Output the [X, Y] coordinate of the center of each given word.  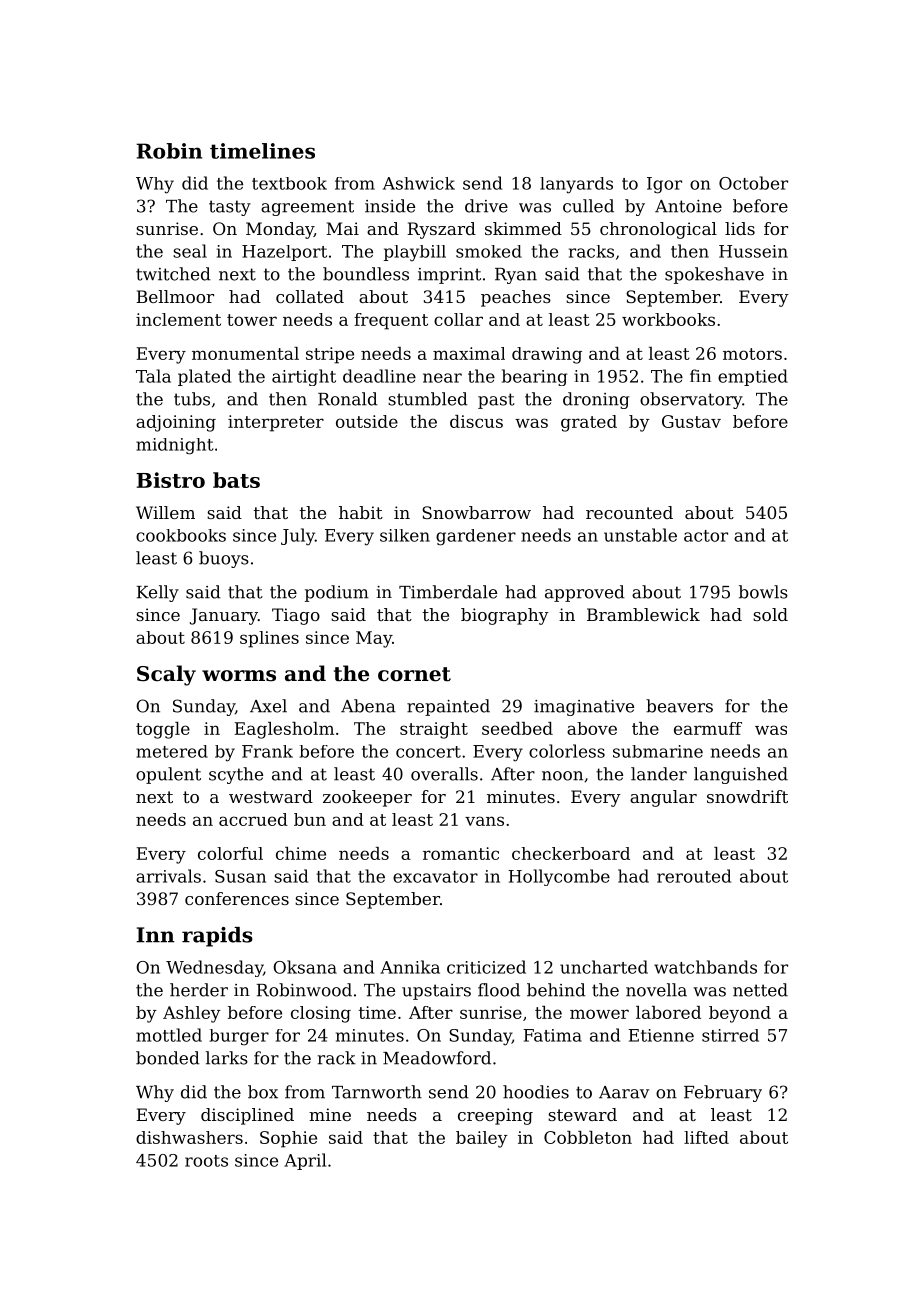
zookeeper [367, 798]
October [753, 183]
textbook [289, 183]
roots [206, 1161]
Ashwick [419, 183]
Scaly [166, 675]
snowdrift [747, 796]
